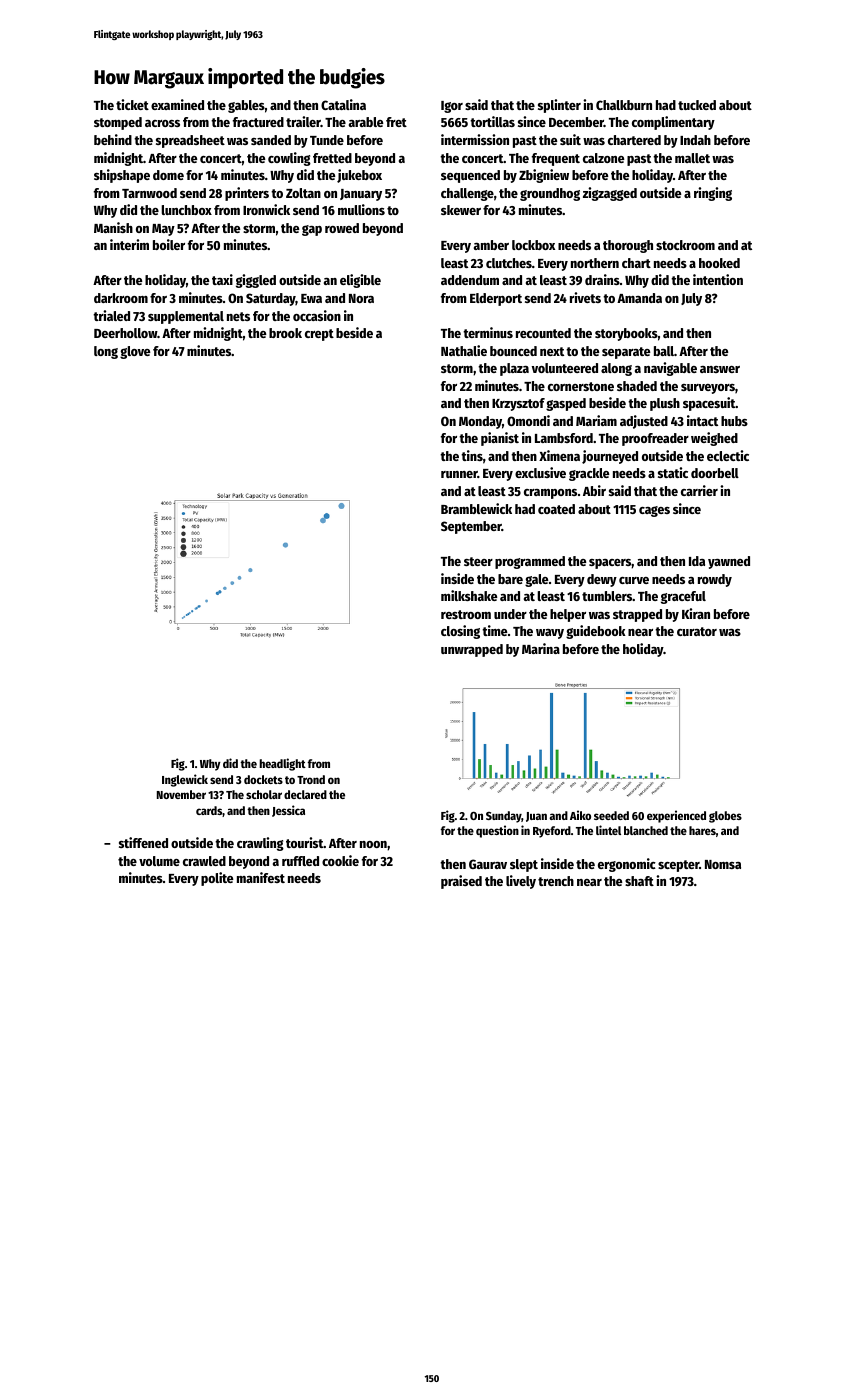 This screenshot has width=849, height=1400. What do you see at coordinates (217, 879) in the screenshot?
I see `polite` at bounding box center [217, 879].
